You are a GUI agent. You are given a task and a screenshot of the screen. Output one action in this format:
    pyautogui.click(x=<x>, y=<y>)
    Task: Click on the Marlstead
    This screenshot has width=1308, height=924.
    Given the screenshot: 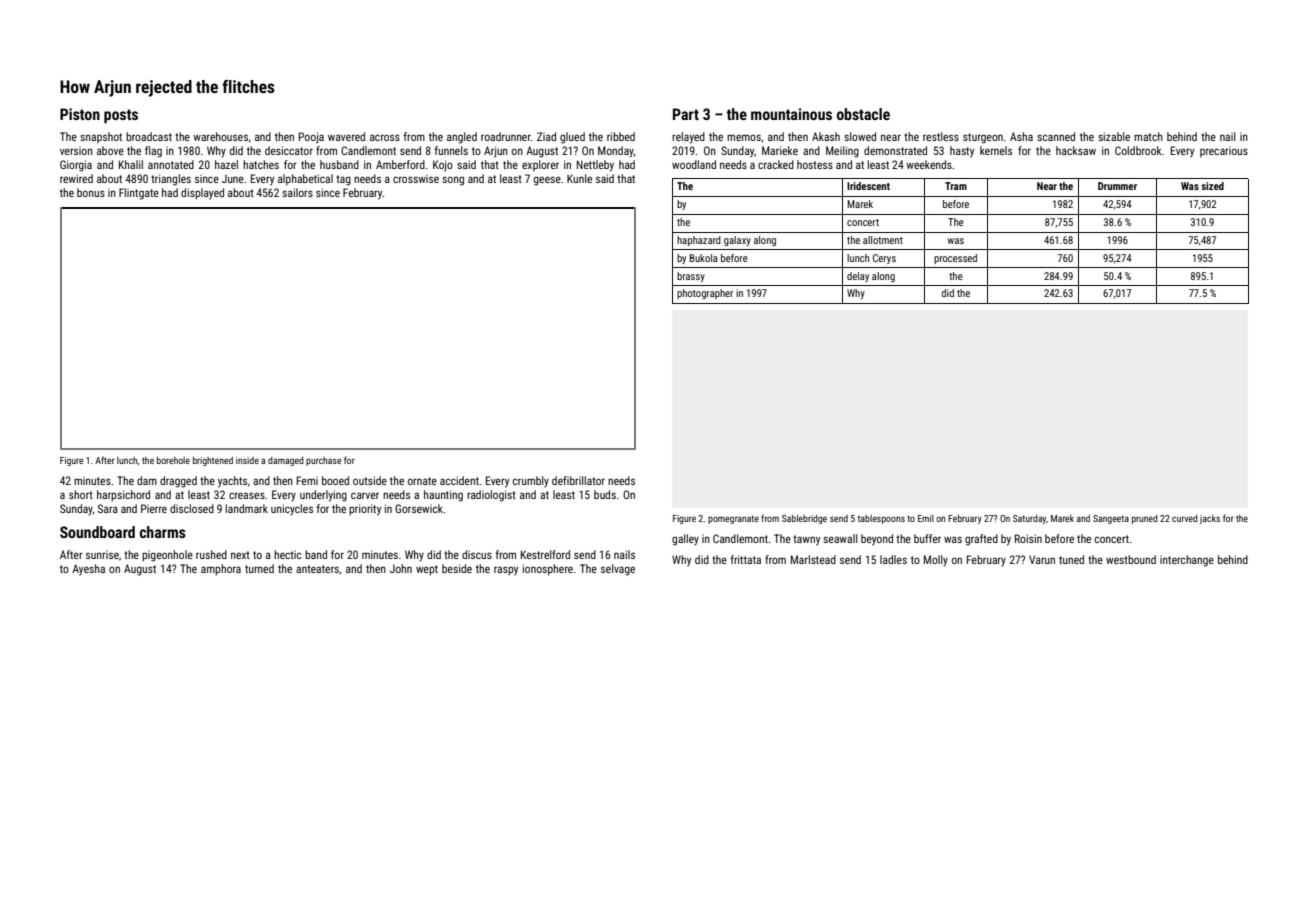 What is the action you would take?
    pyautogui.click(x=813, y=559)
